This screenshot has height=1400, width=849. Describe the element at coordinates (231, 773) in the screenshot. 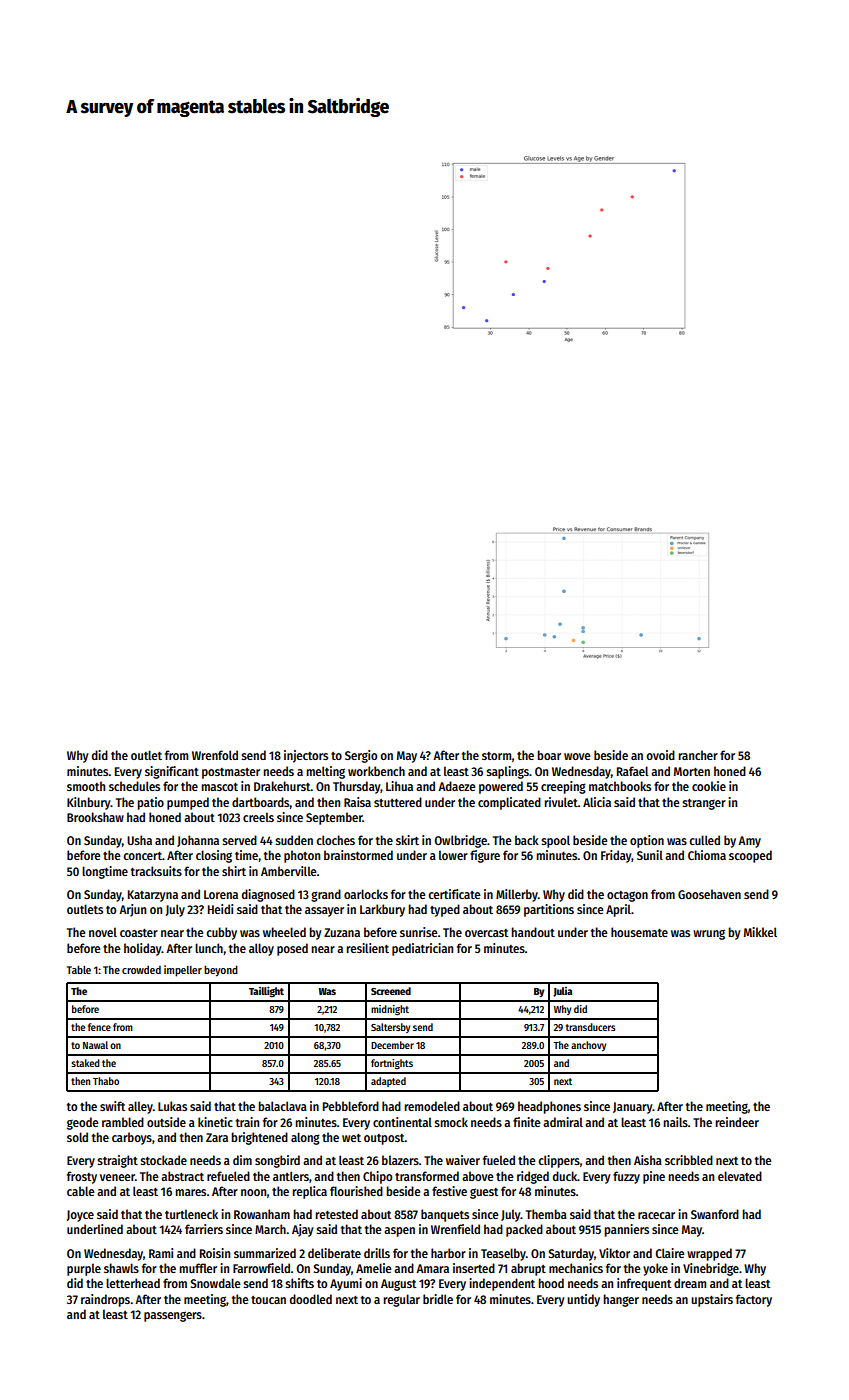

I see `postmaster` at that location.
